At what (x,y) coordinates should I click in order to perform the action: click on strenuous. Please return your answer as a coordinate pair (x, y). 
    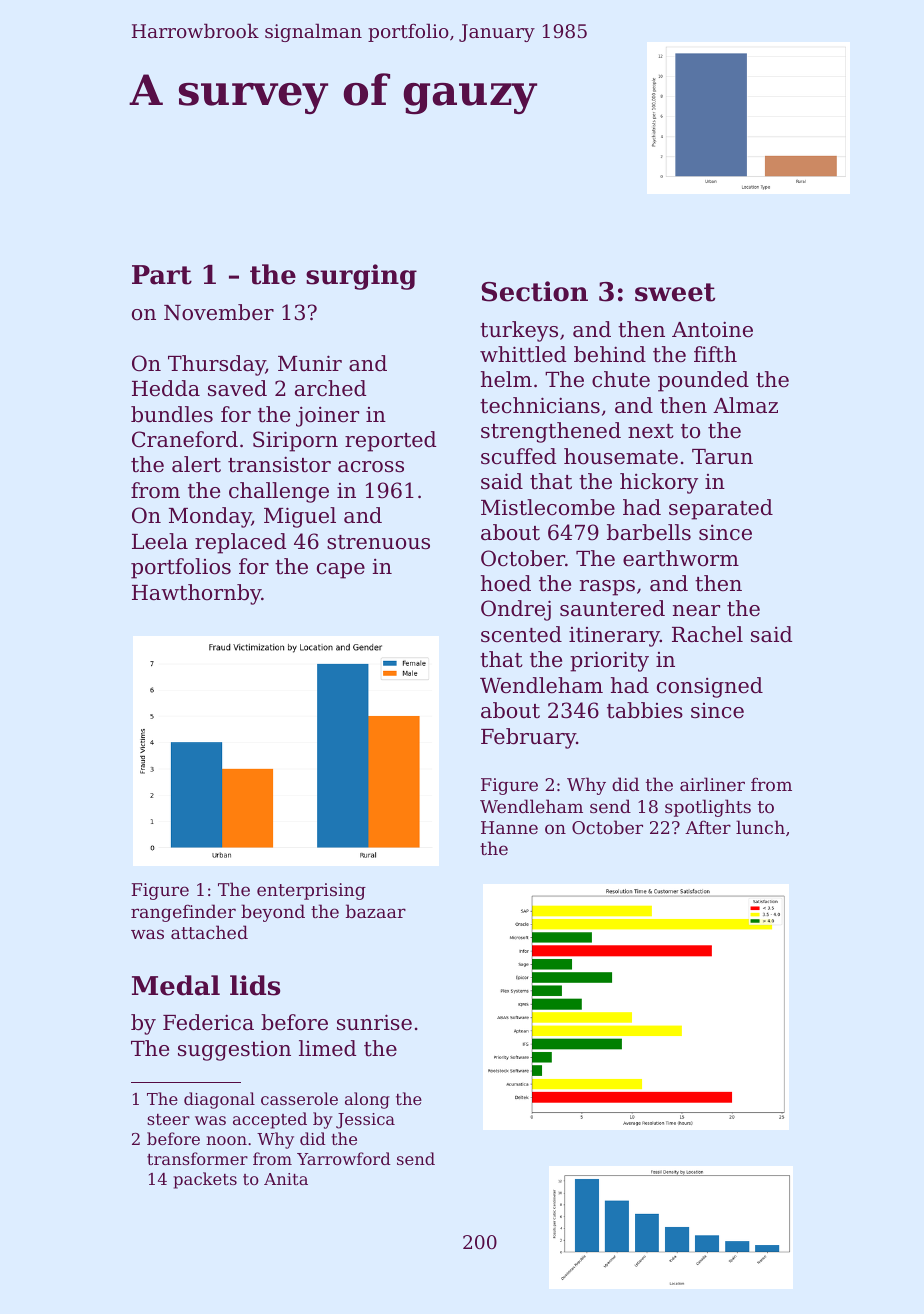
    Looking at the image, I should click on (378, 542).
